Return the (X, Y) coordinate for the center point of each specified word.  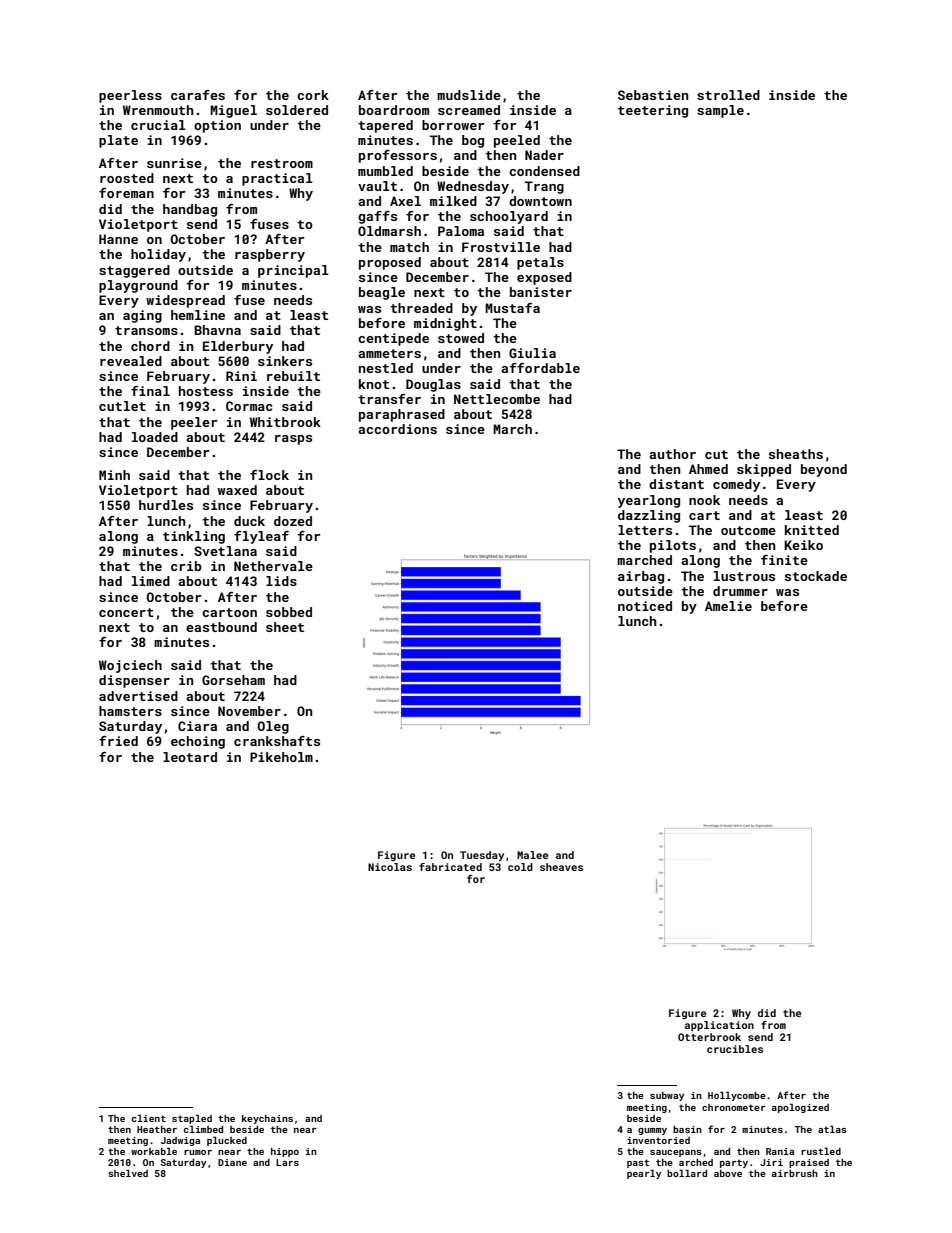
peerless (130, 96)
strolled (728, 95)
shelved (128, 1173)
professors (398, 156)
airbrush (795, 1173)
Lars (287, 1162)
